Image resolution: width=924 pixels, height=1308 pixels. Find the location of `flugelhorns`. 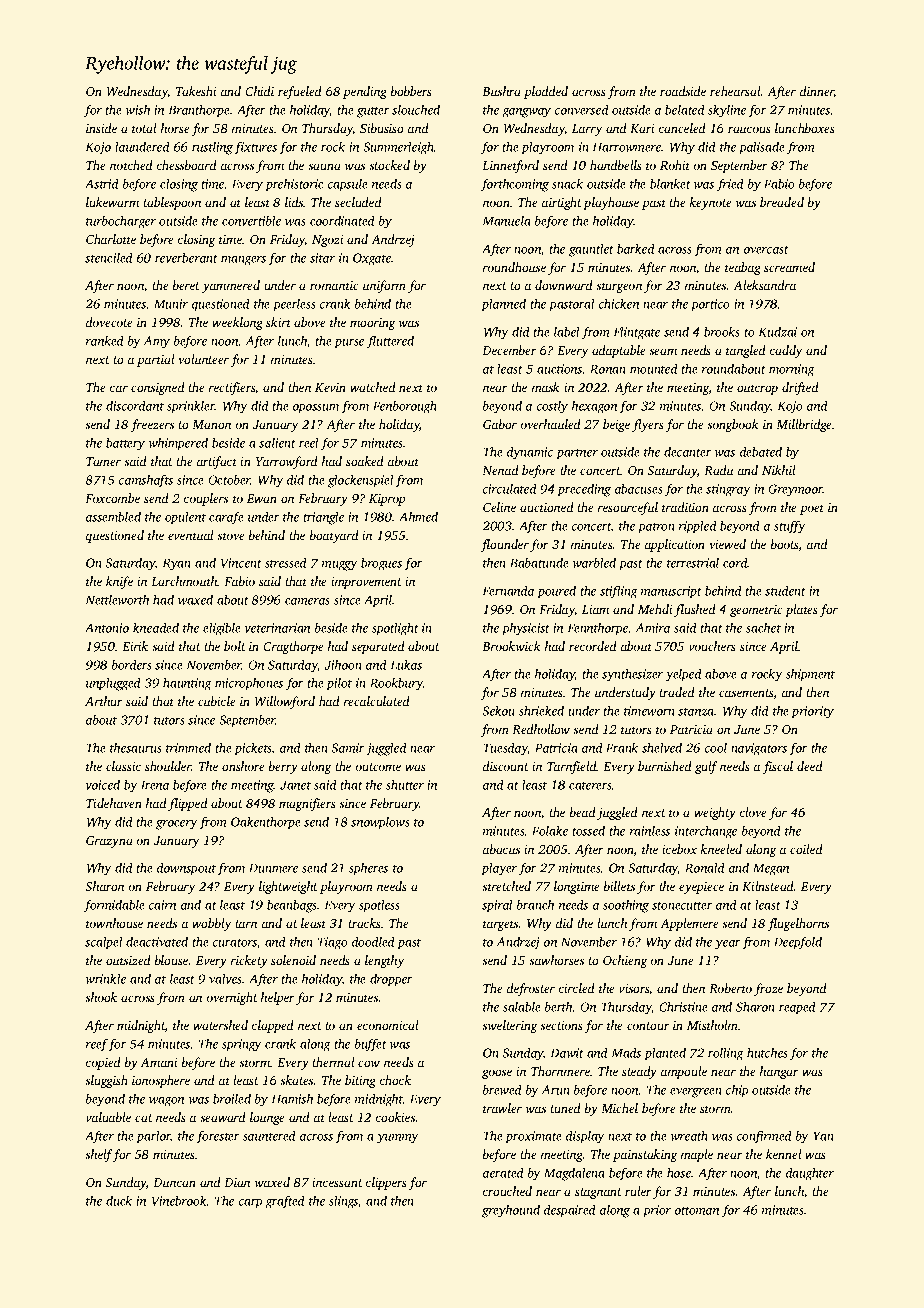

flugelhorns is located at coordinates (798, 924).
